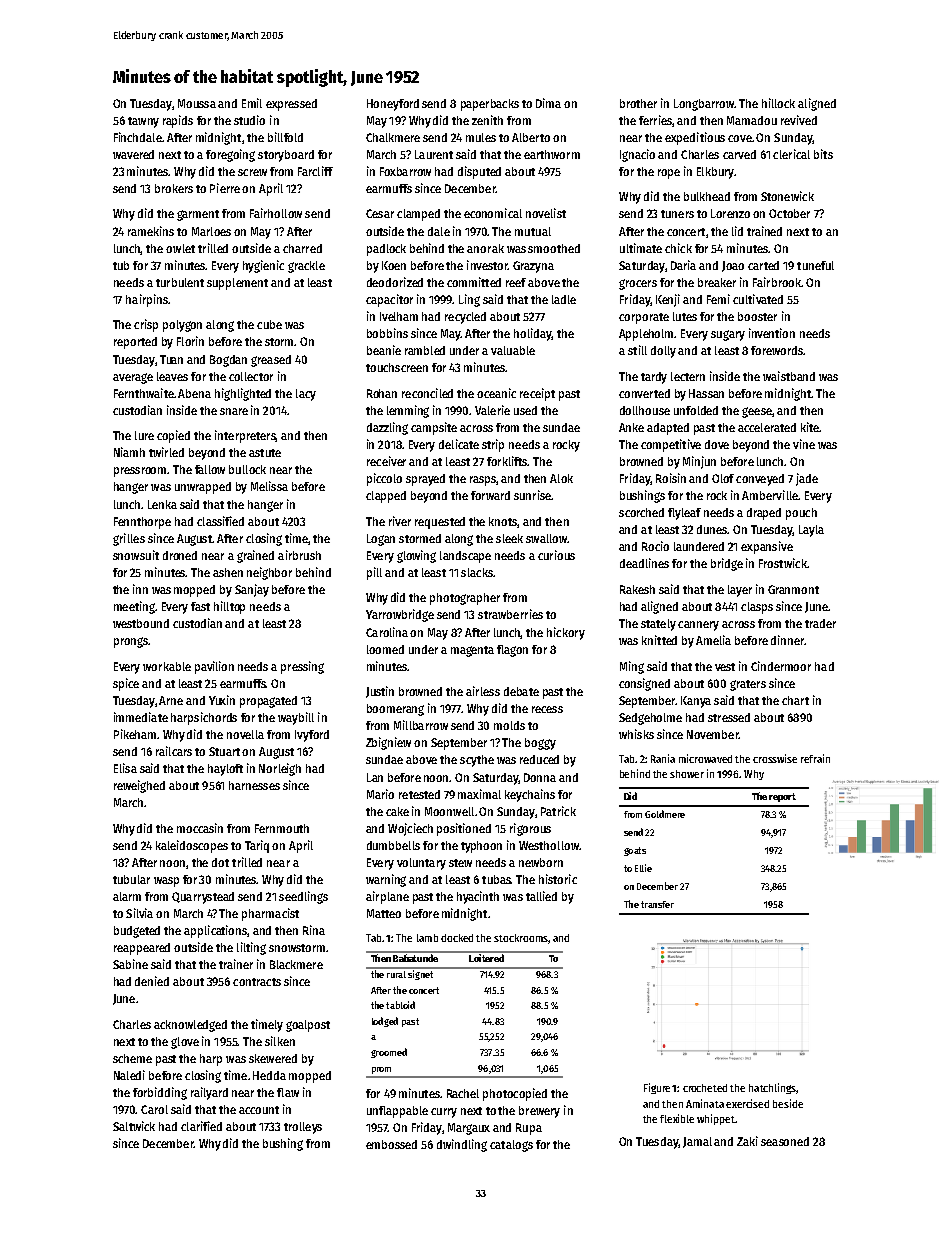 This document has height=1233, width=952. What do you see at coordinates (225, 188) in the document?
I see `Pierre` at bounding box center [225, 188].
